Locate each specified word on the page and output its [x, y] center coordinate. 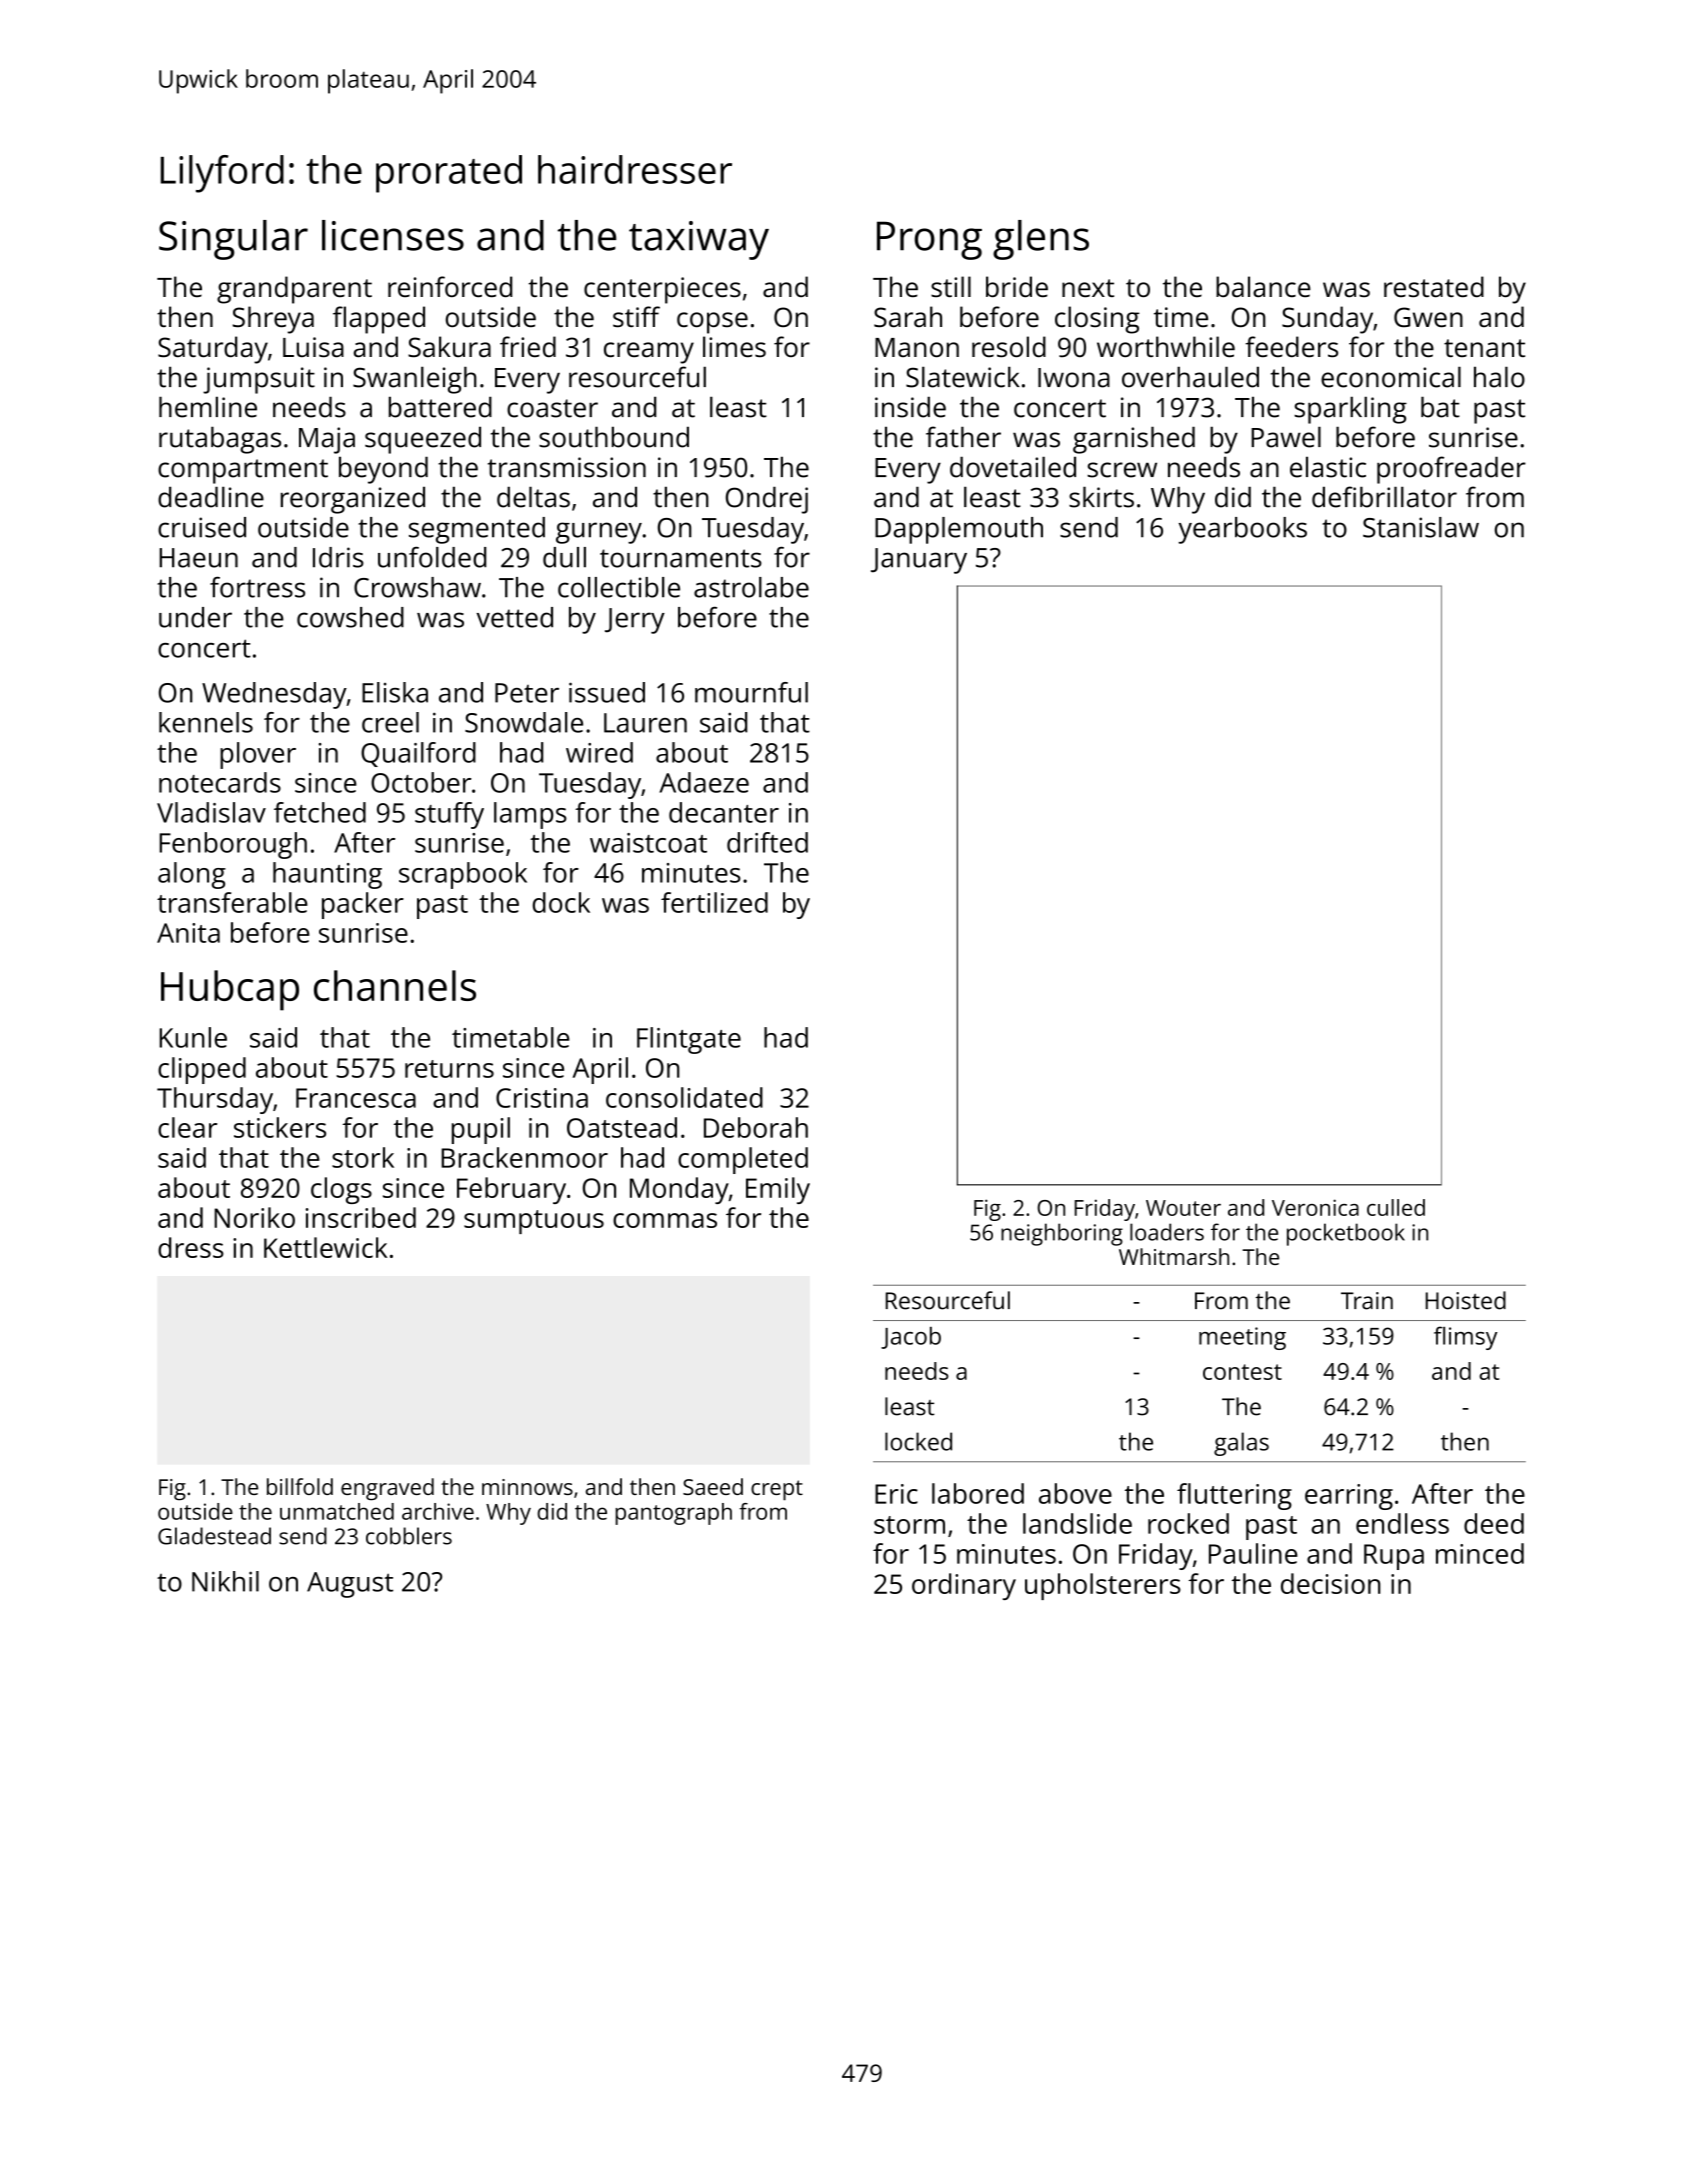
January [919, 561]
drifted [767, 842]
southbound [614, 437]
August [350, 1585]
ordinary [964, 1586]
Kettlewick [326, 1247]
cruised [202, 527]
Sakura [449, 347]
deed [1494, 1523]
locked [918, 1441]
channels [395, 985]
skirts [1101, 497]
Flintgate [689, 1040]
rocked [1188, 1523]
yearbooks [1242, 530]
